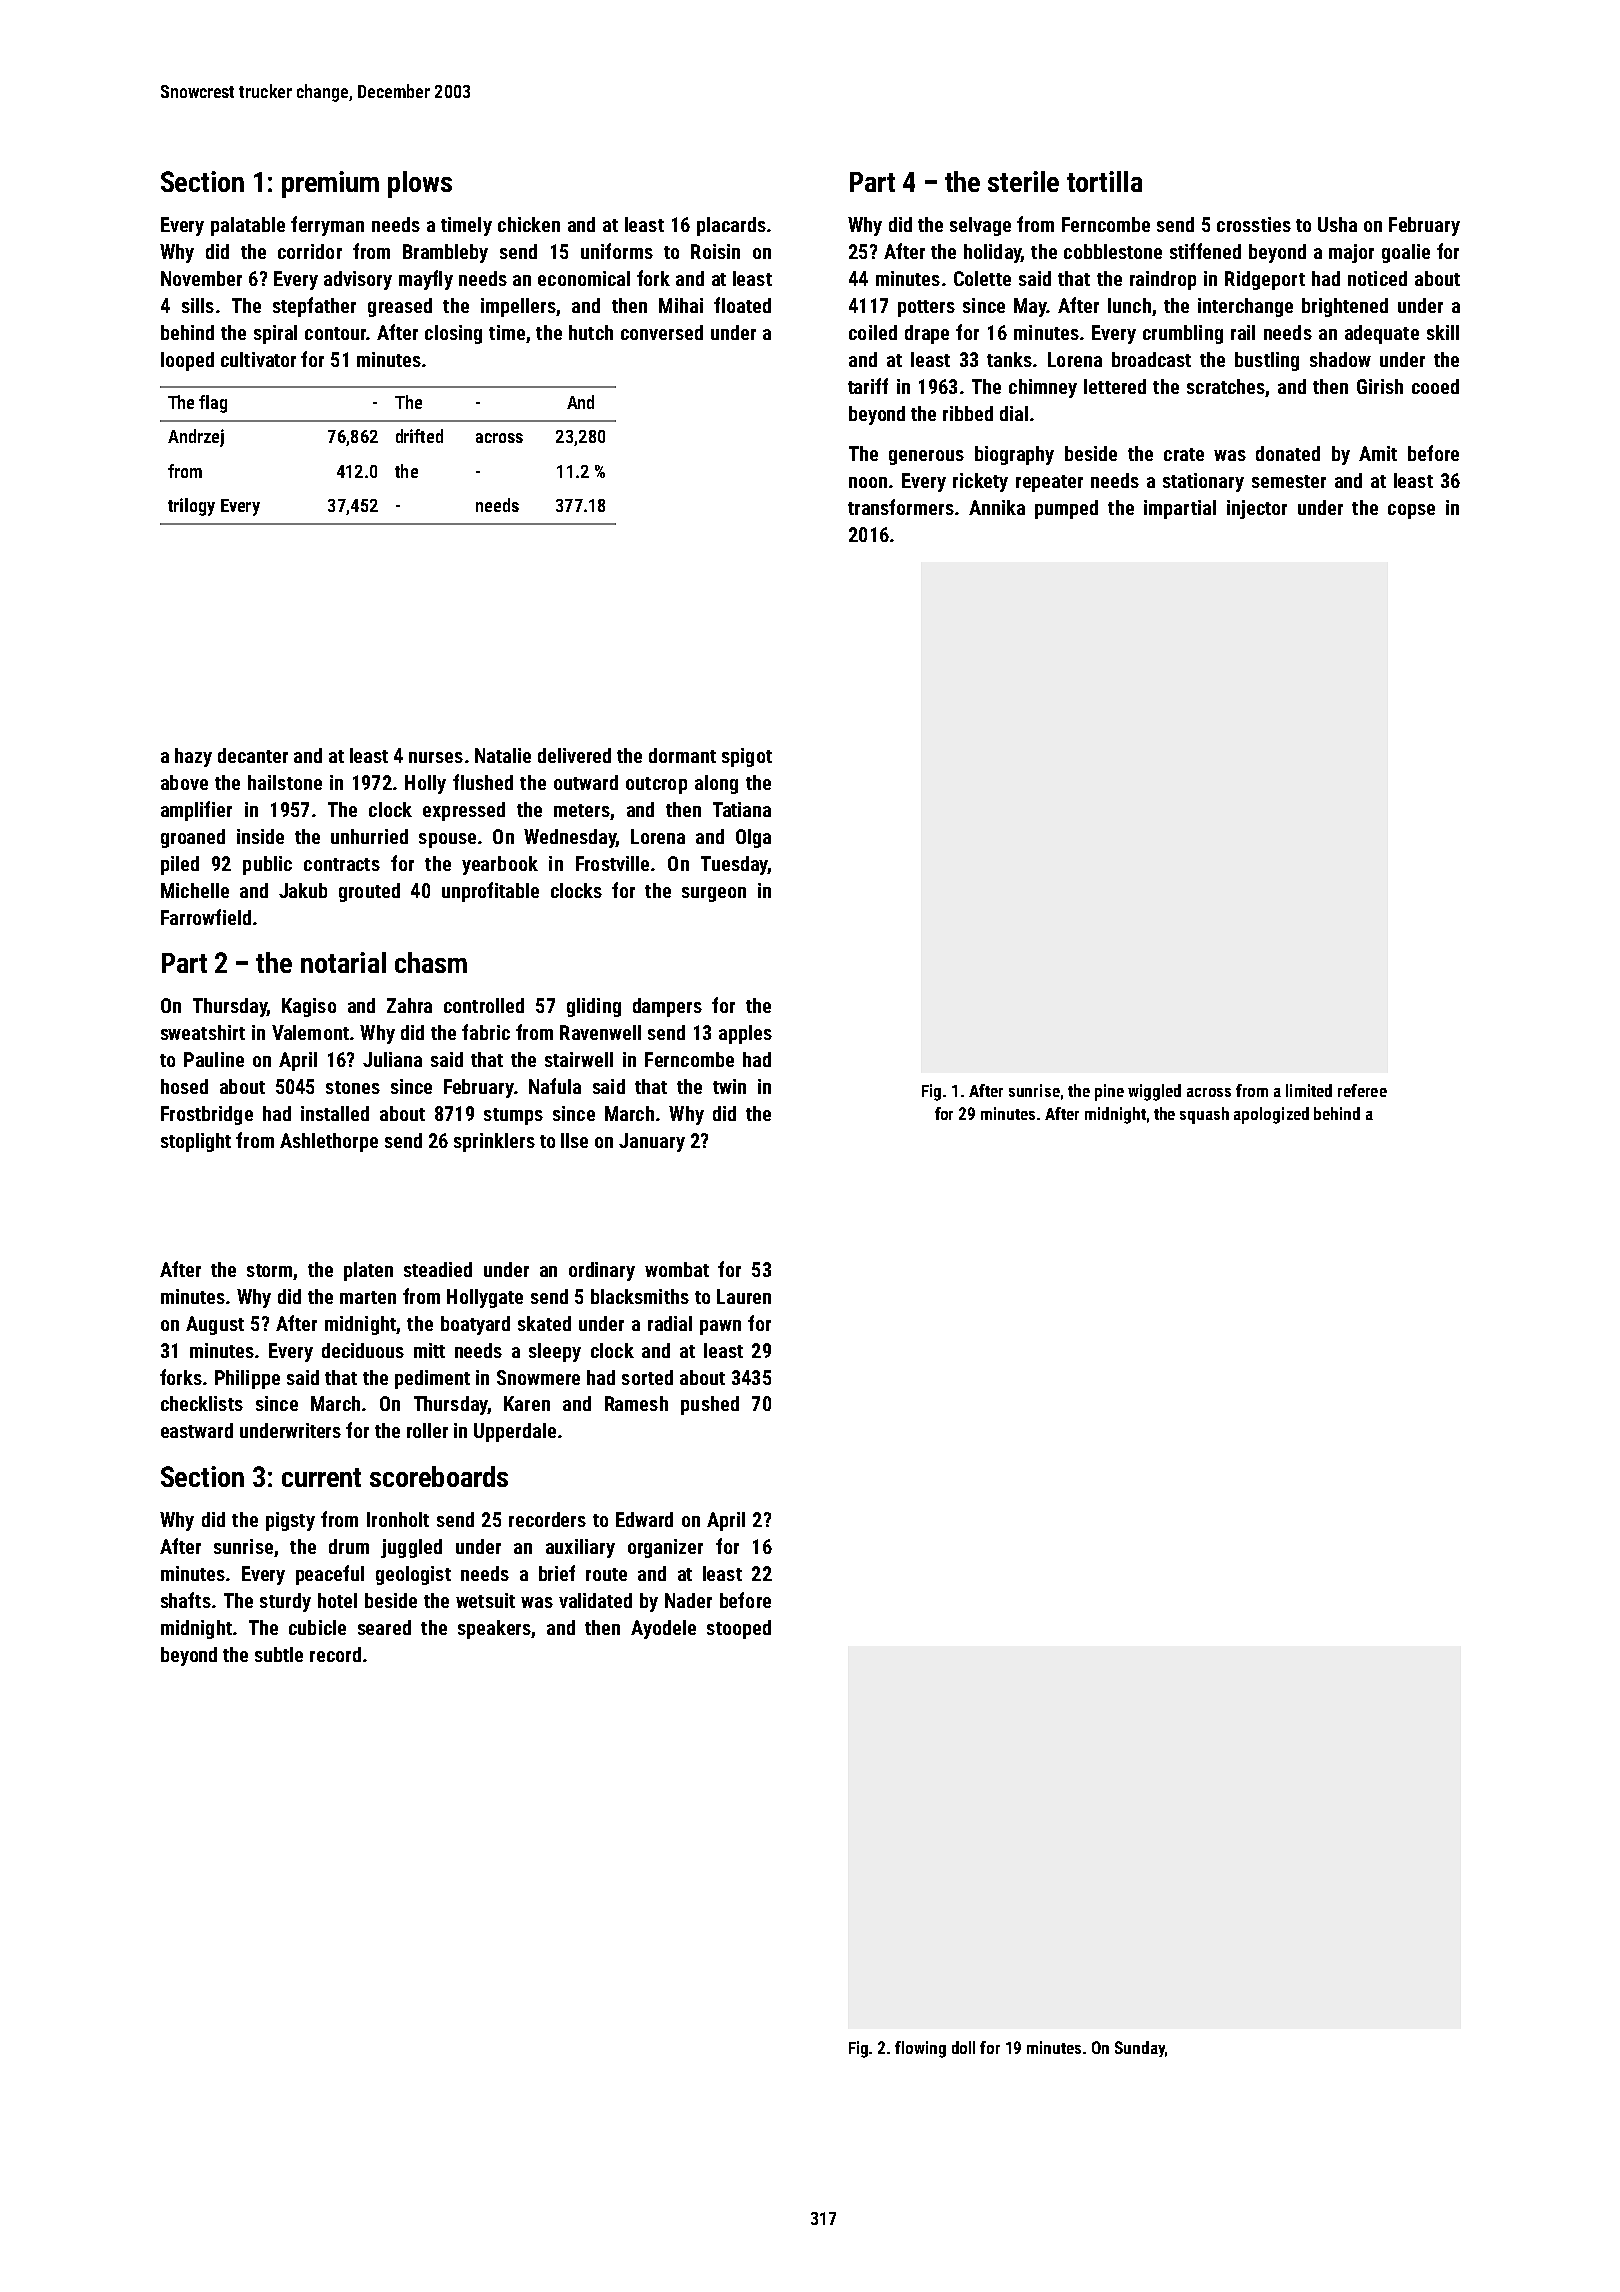 This image has width=1620, height=2292. I want to click on Sunday, so click(1140, 2049).
